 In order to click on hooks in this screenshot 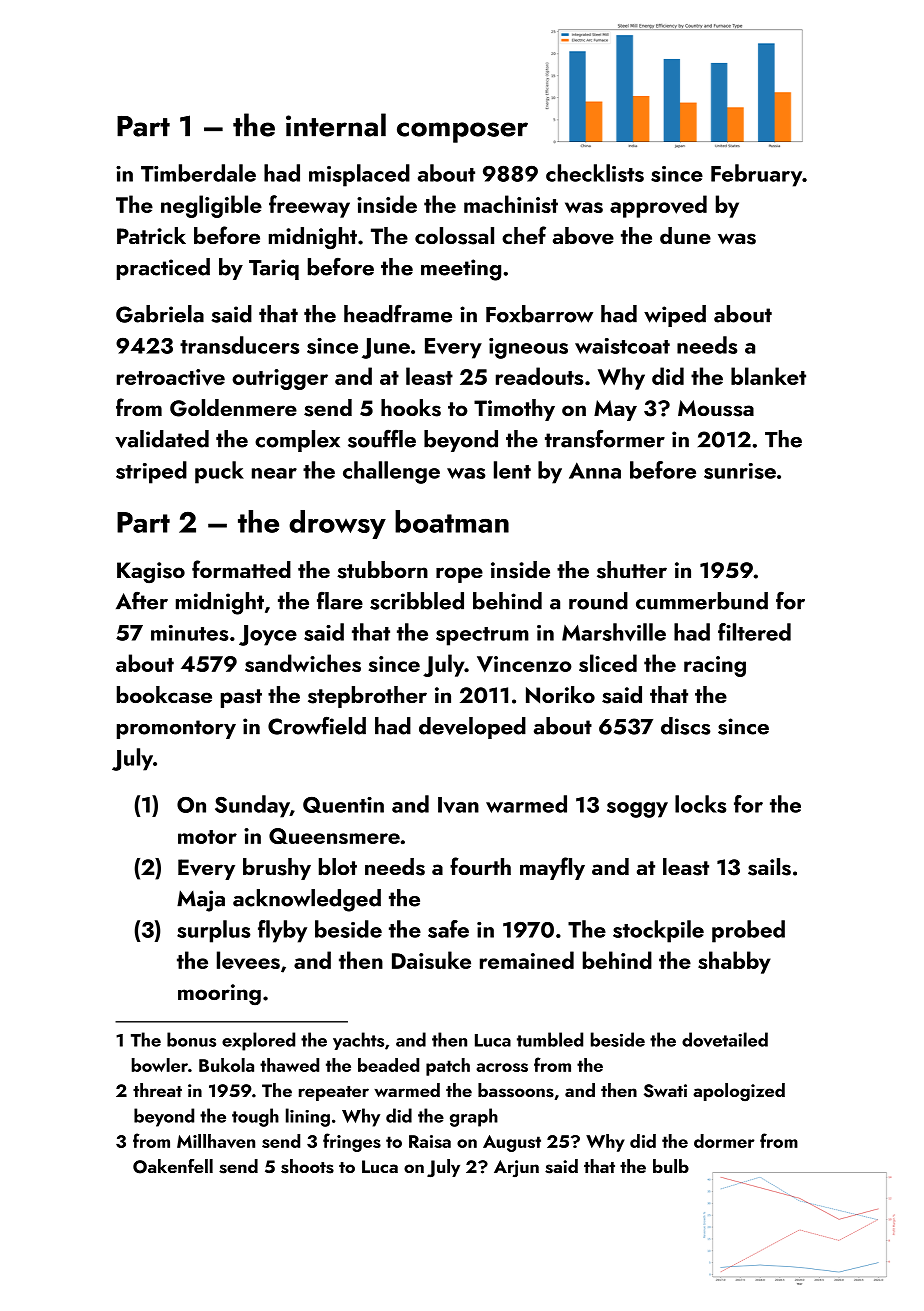, I will do `click(411, 408)`.
